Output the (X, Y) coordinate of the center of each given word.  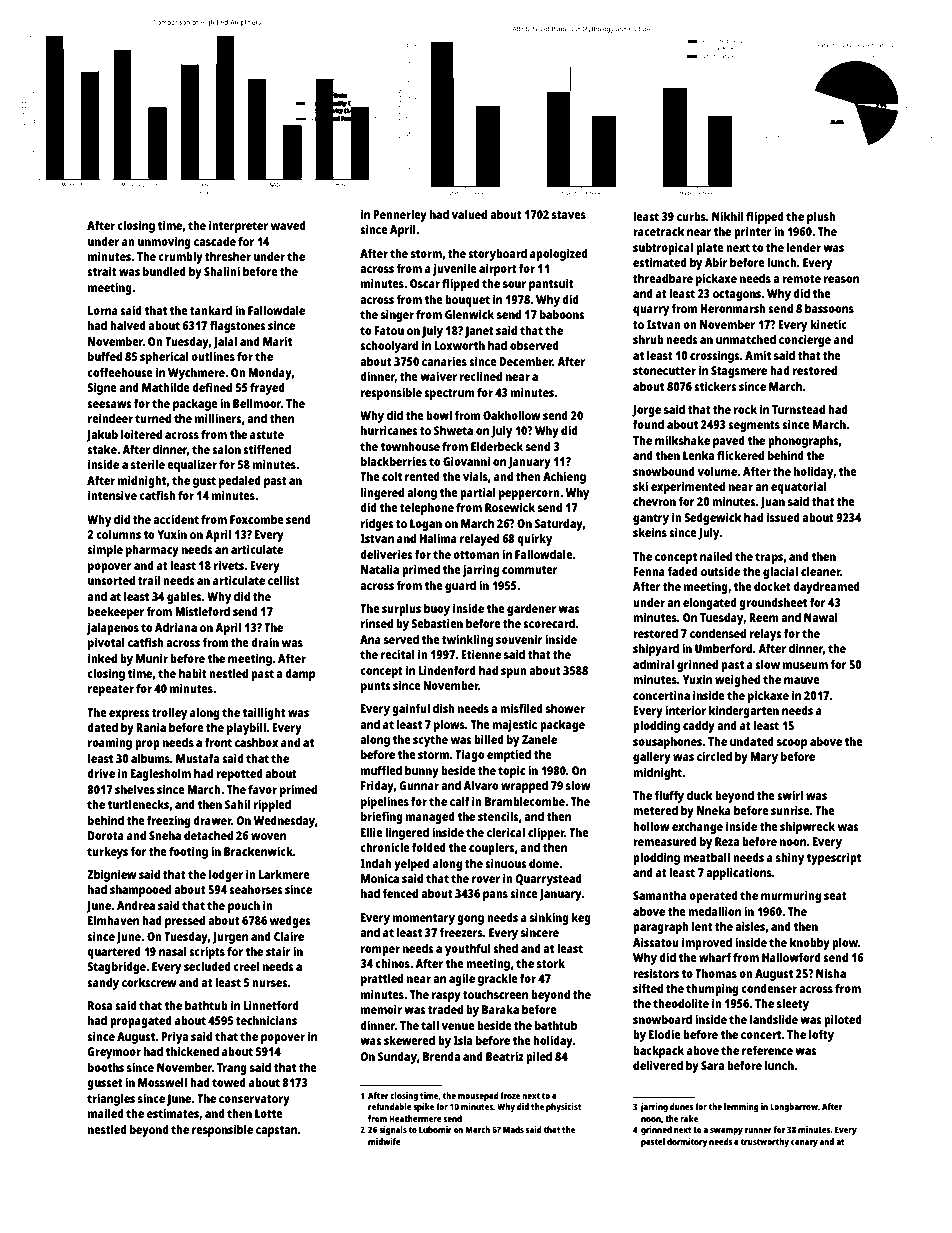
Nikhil (728, 216)
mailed (106, 1113)
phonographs (803, 442)
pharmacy (152, 551)
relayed (479, 539)
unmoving (164, 242)
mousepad (478, 1096)
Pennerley (400, 215)
